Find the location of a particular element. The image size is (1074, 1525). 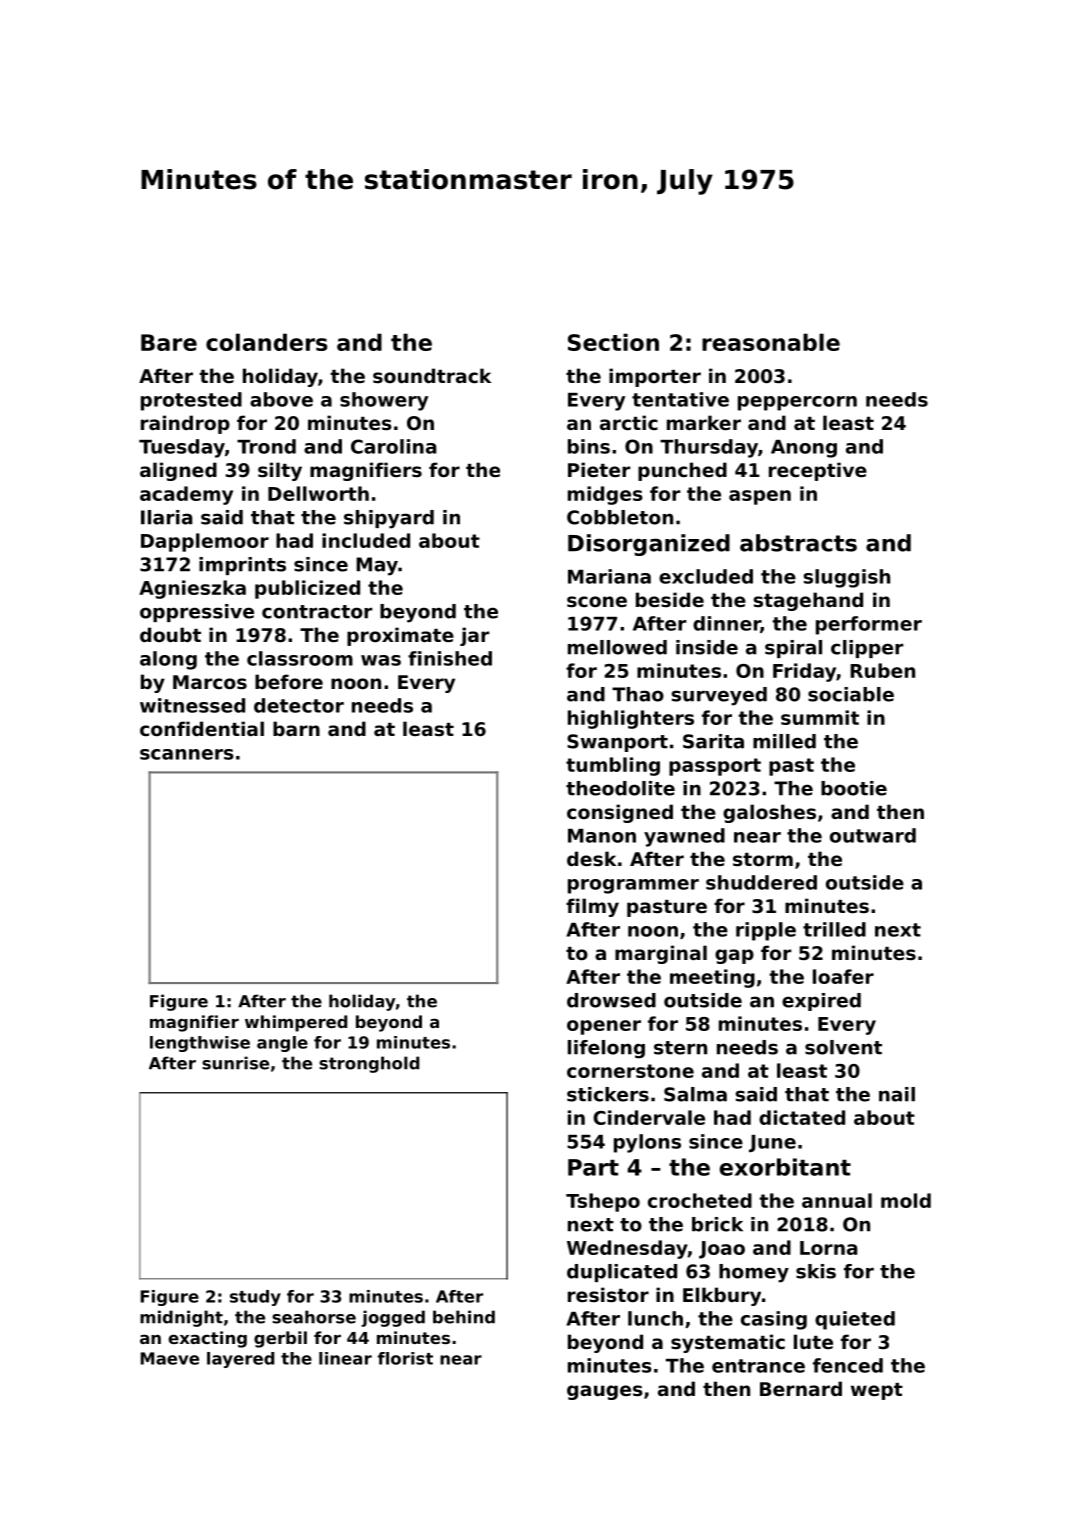

midnight is located at coordinates (181, 1318).
